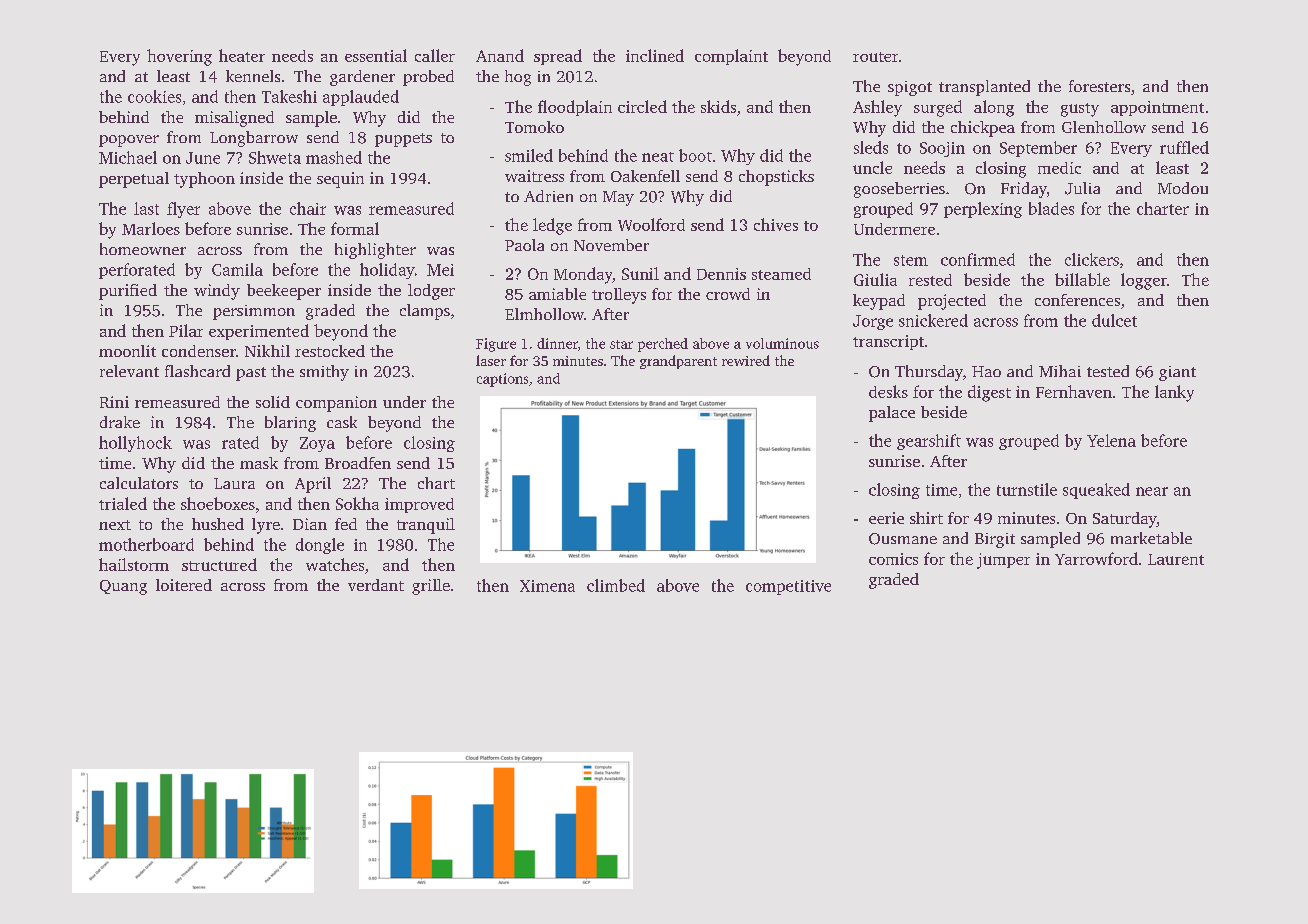  I want to click on palace, so click(892, 414).
